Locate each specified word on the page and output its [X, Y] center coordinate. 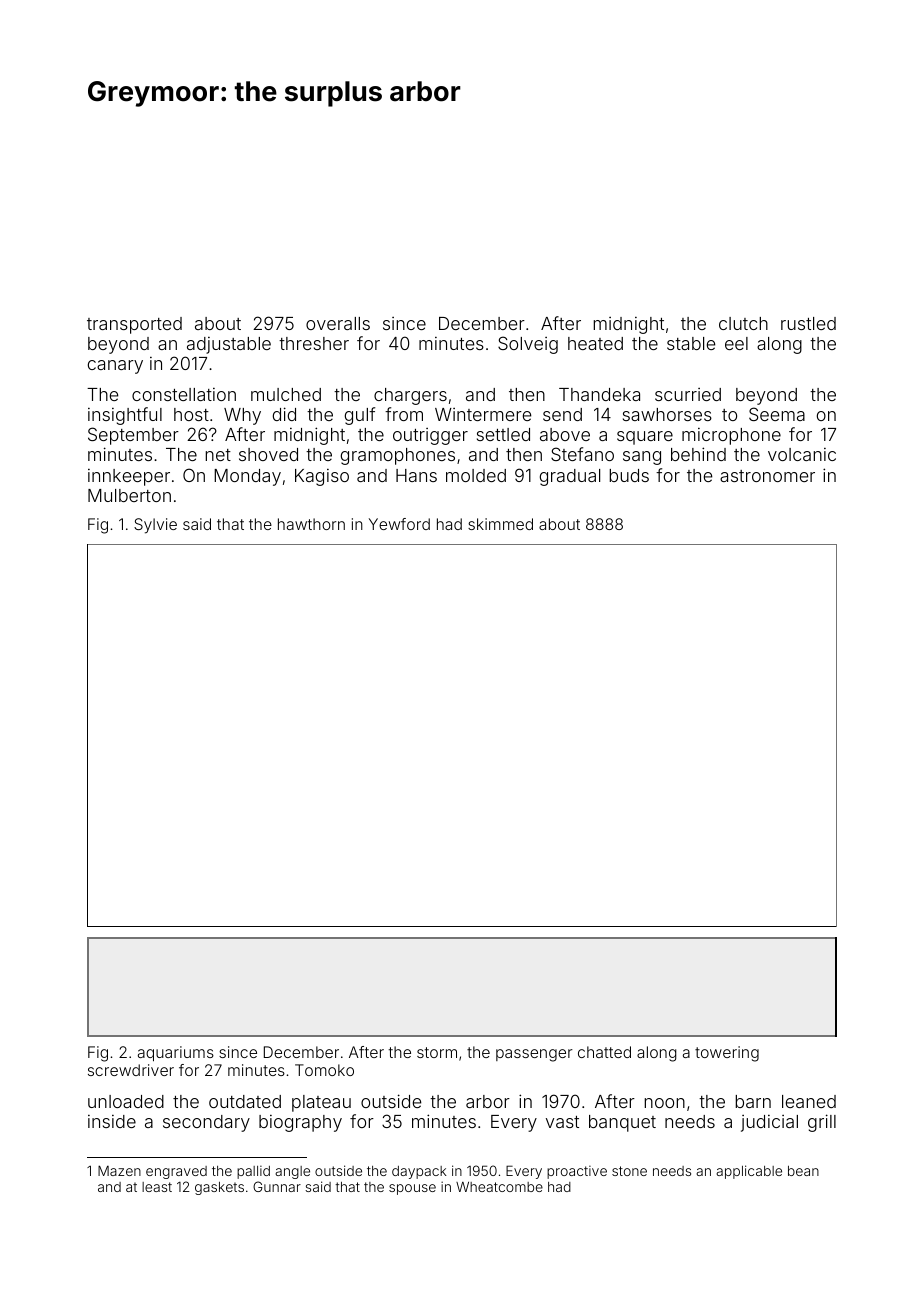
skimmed [500, 524]
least [157, 1187]
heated [595, 343]
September [133, 436]
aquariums [176, 1053]
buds [629, 475]
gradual [570, 477]
